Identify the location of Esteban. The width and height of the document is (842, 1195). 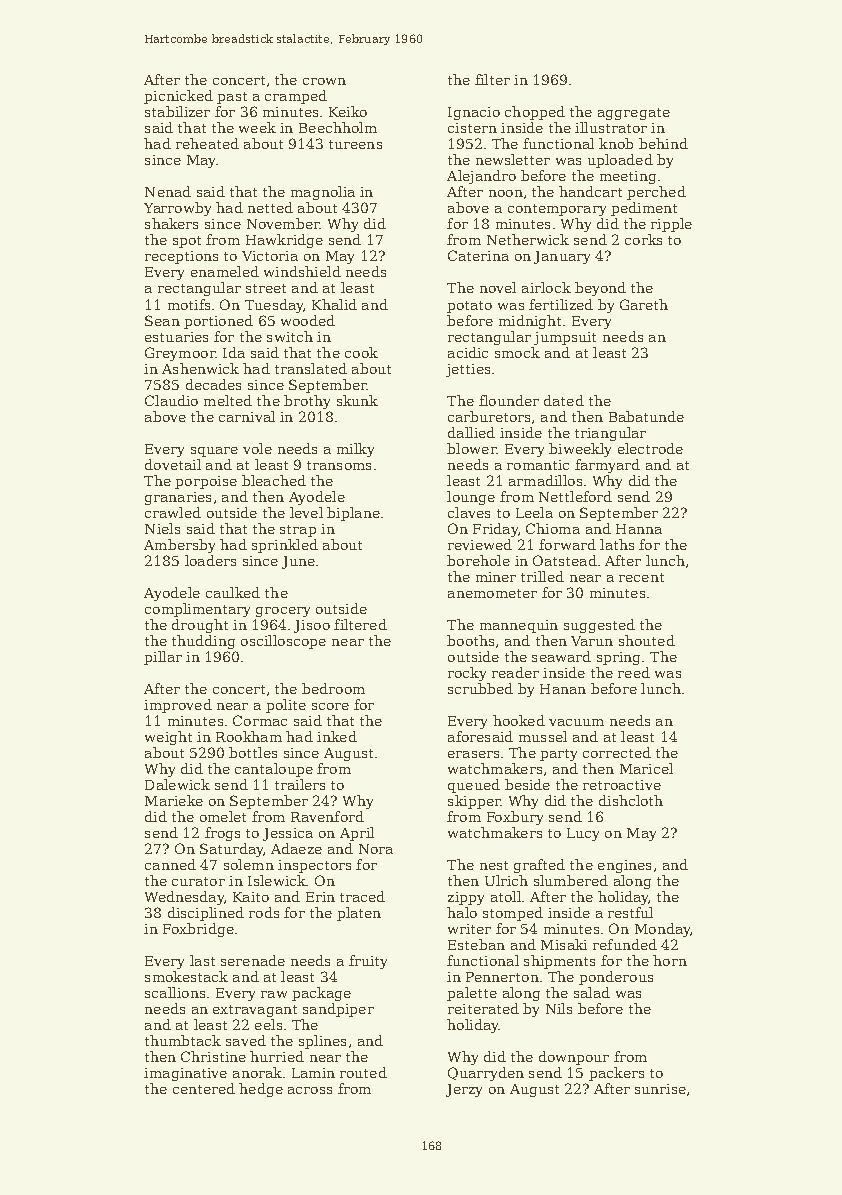
(476, 944).
